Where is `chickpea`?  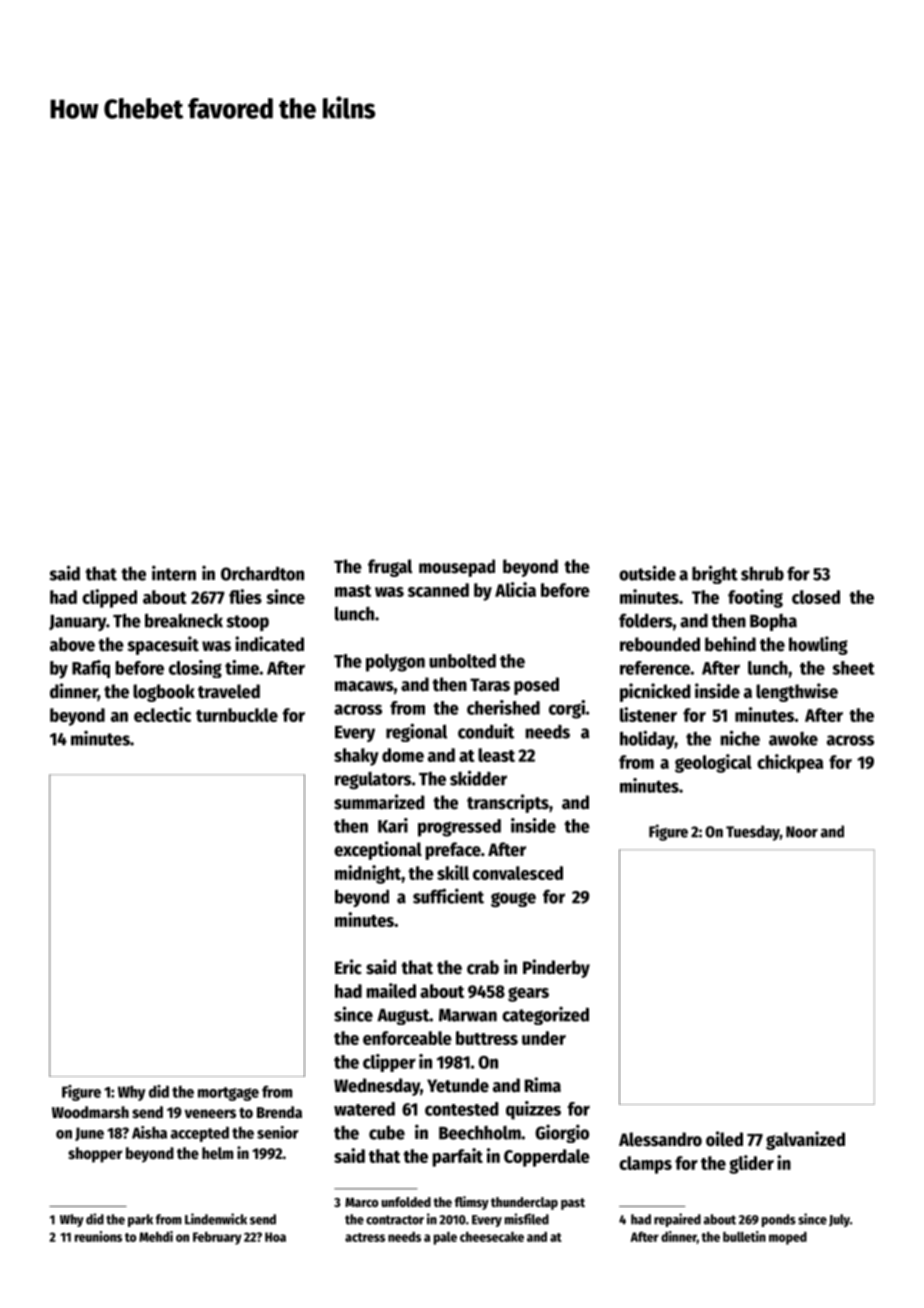 chickpea is located at coordinates (790, 763).
